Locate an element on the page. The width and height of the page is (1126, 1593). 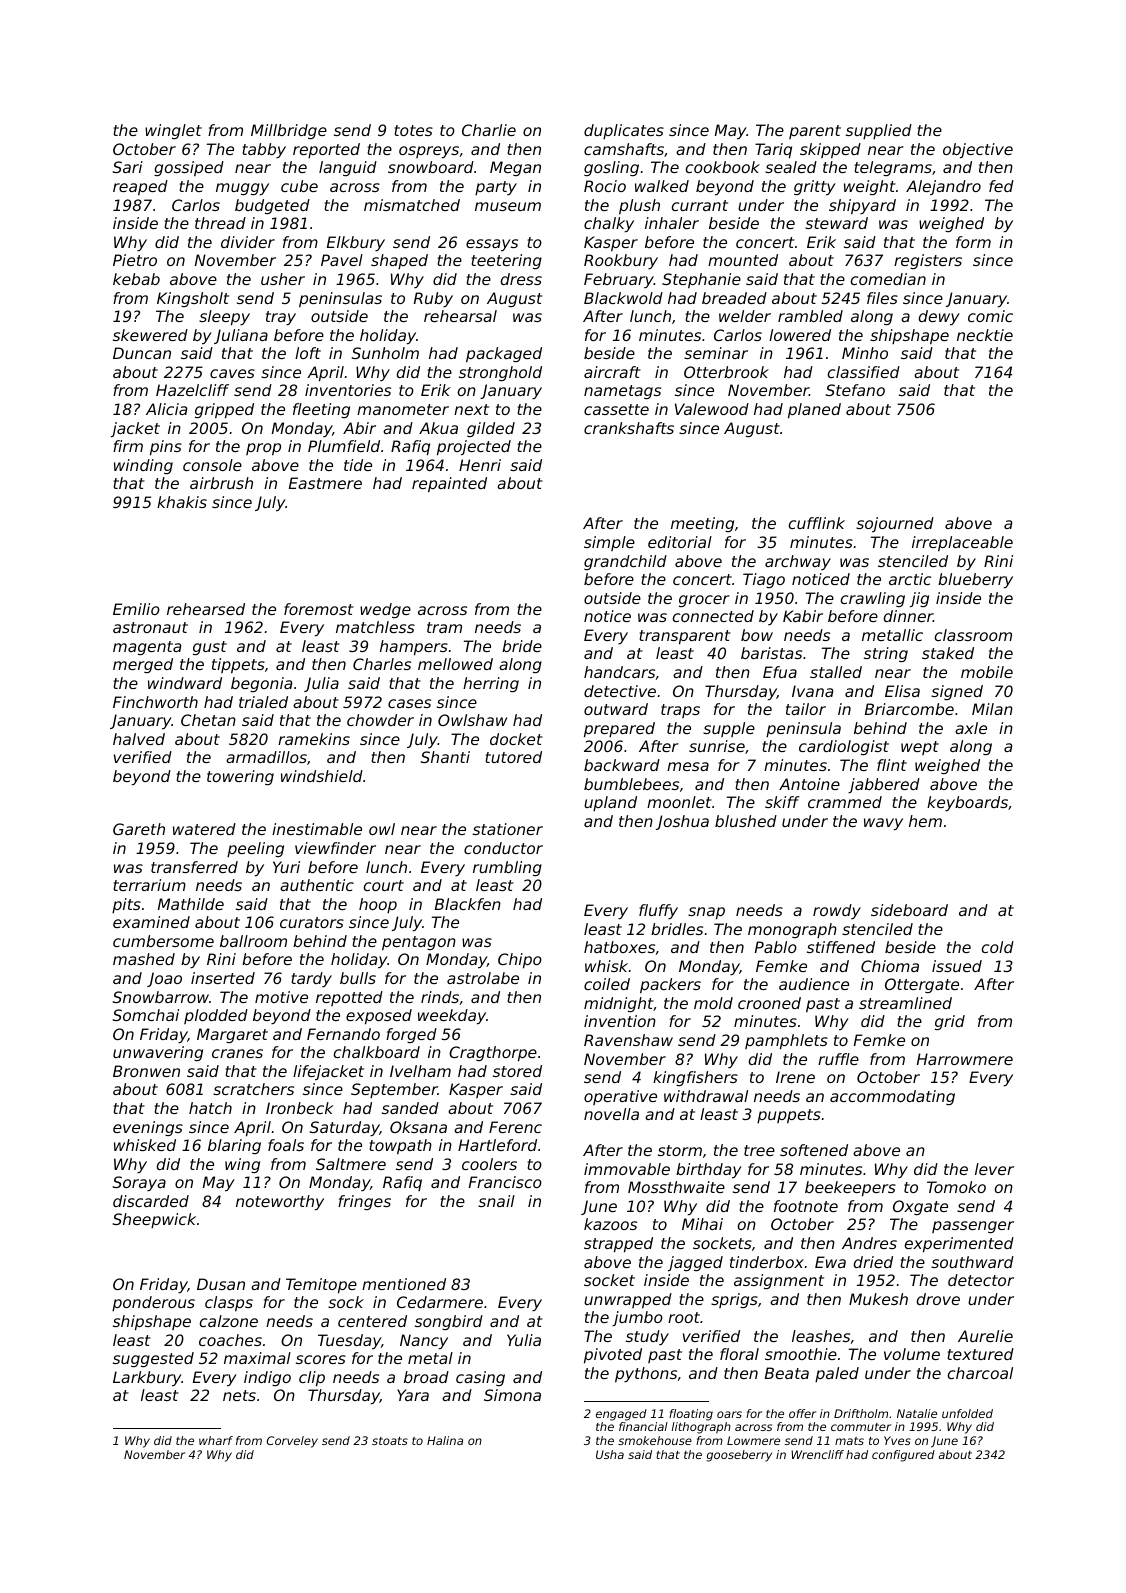
next is located at coordinates (471, 409).
